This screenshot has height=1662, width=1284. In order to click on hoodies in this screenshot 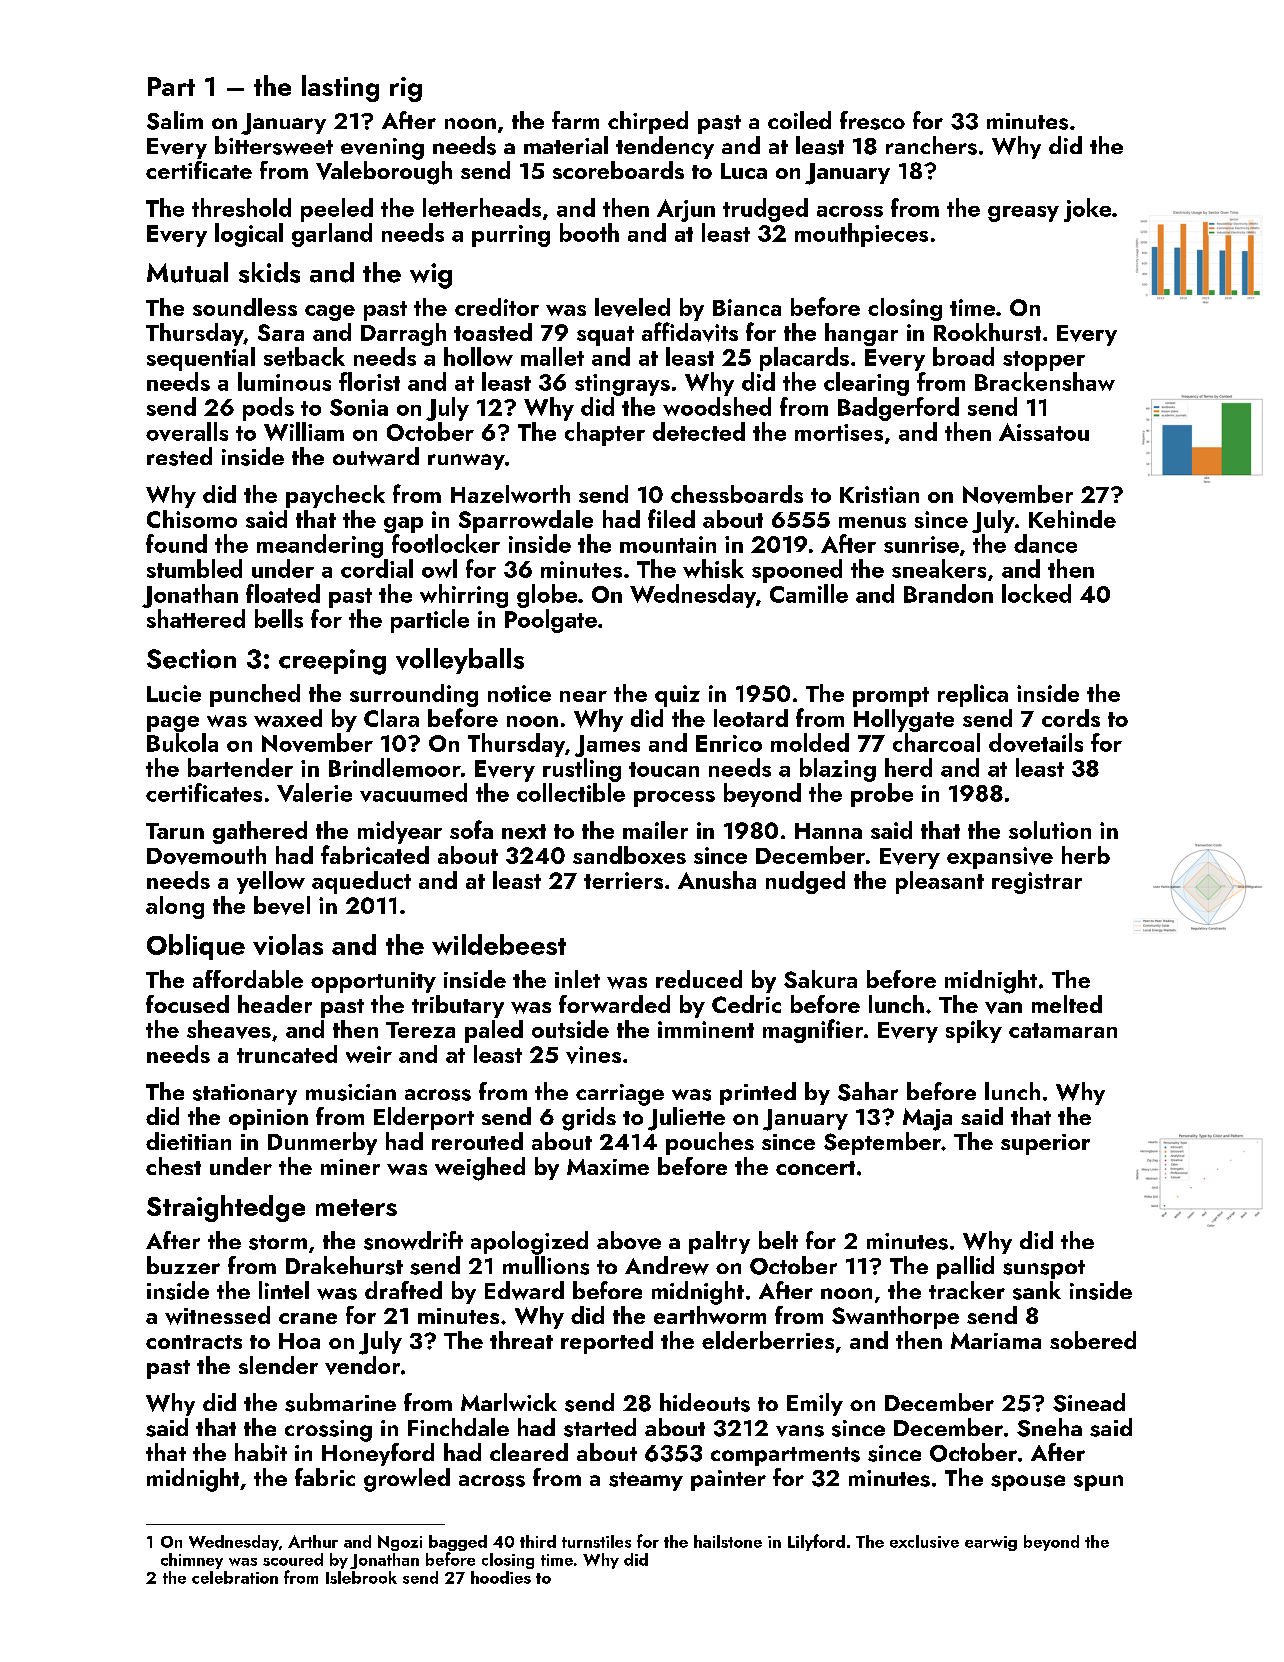, I will do `click(501, 1577)`.
